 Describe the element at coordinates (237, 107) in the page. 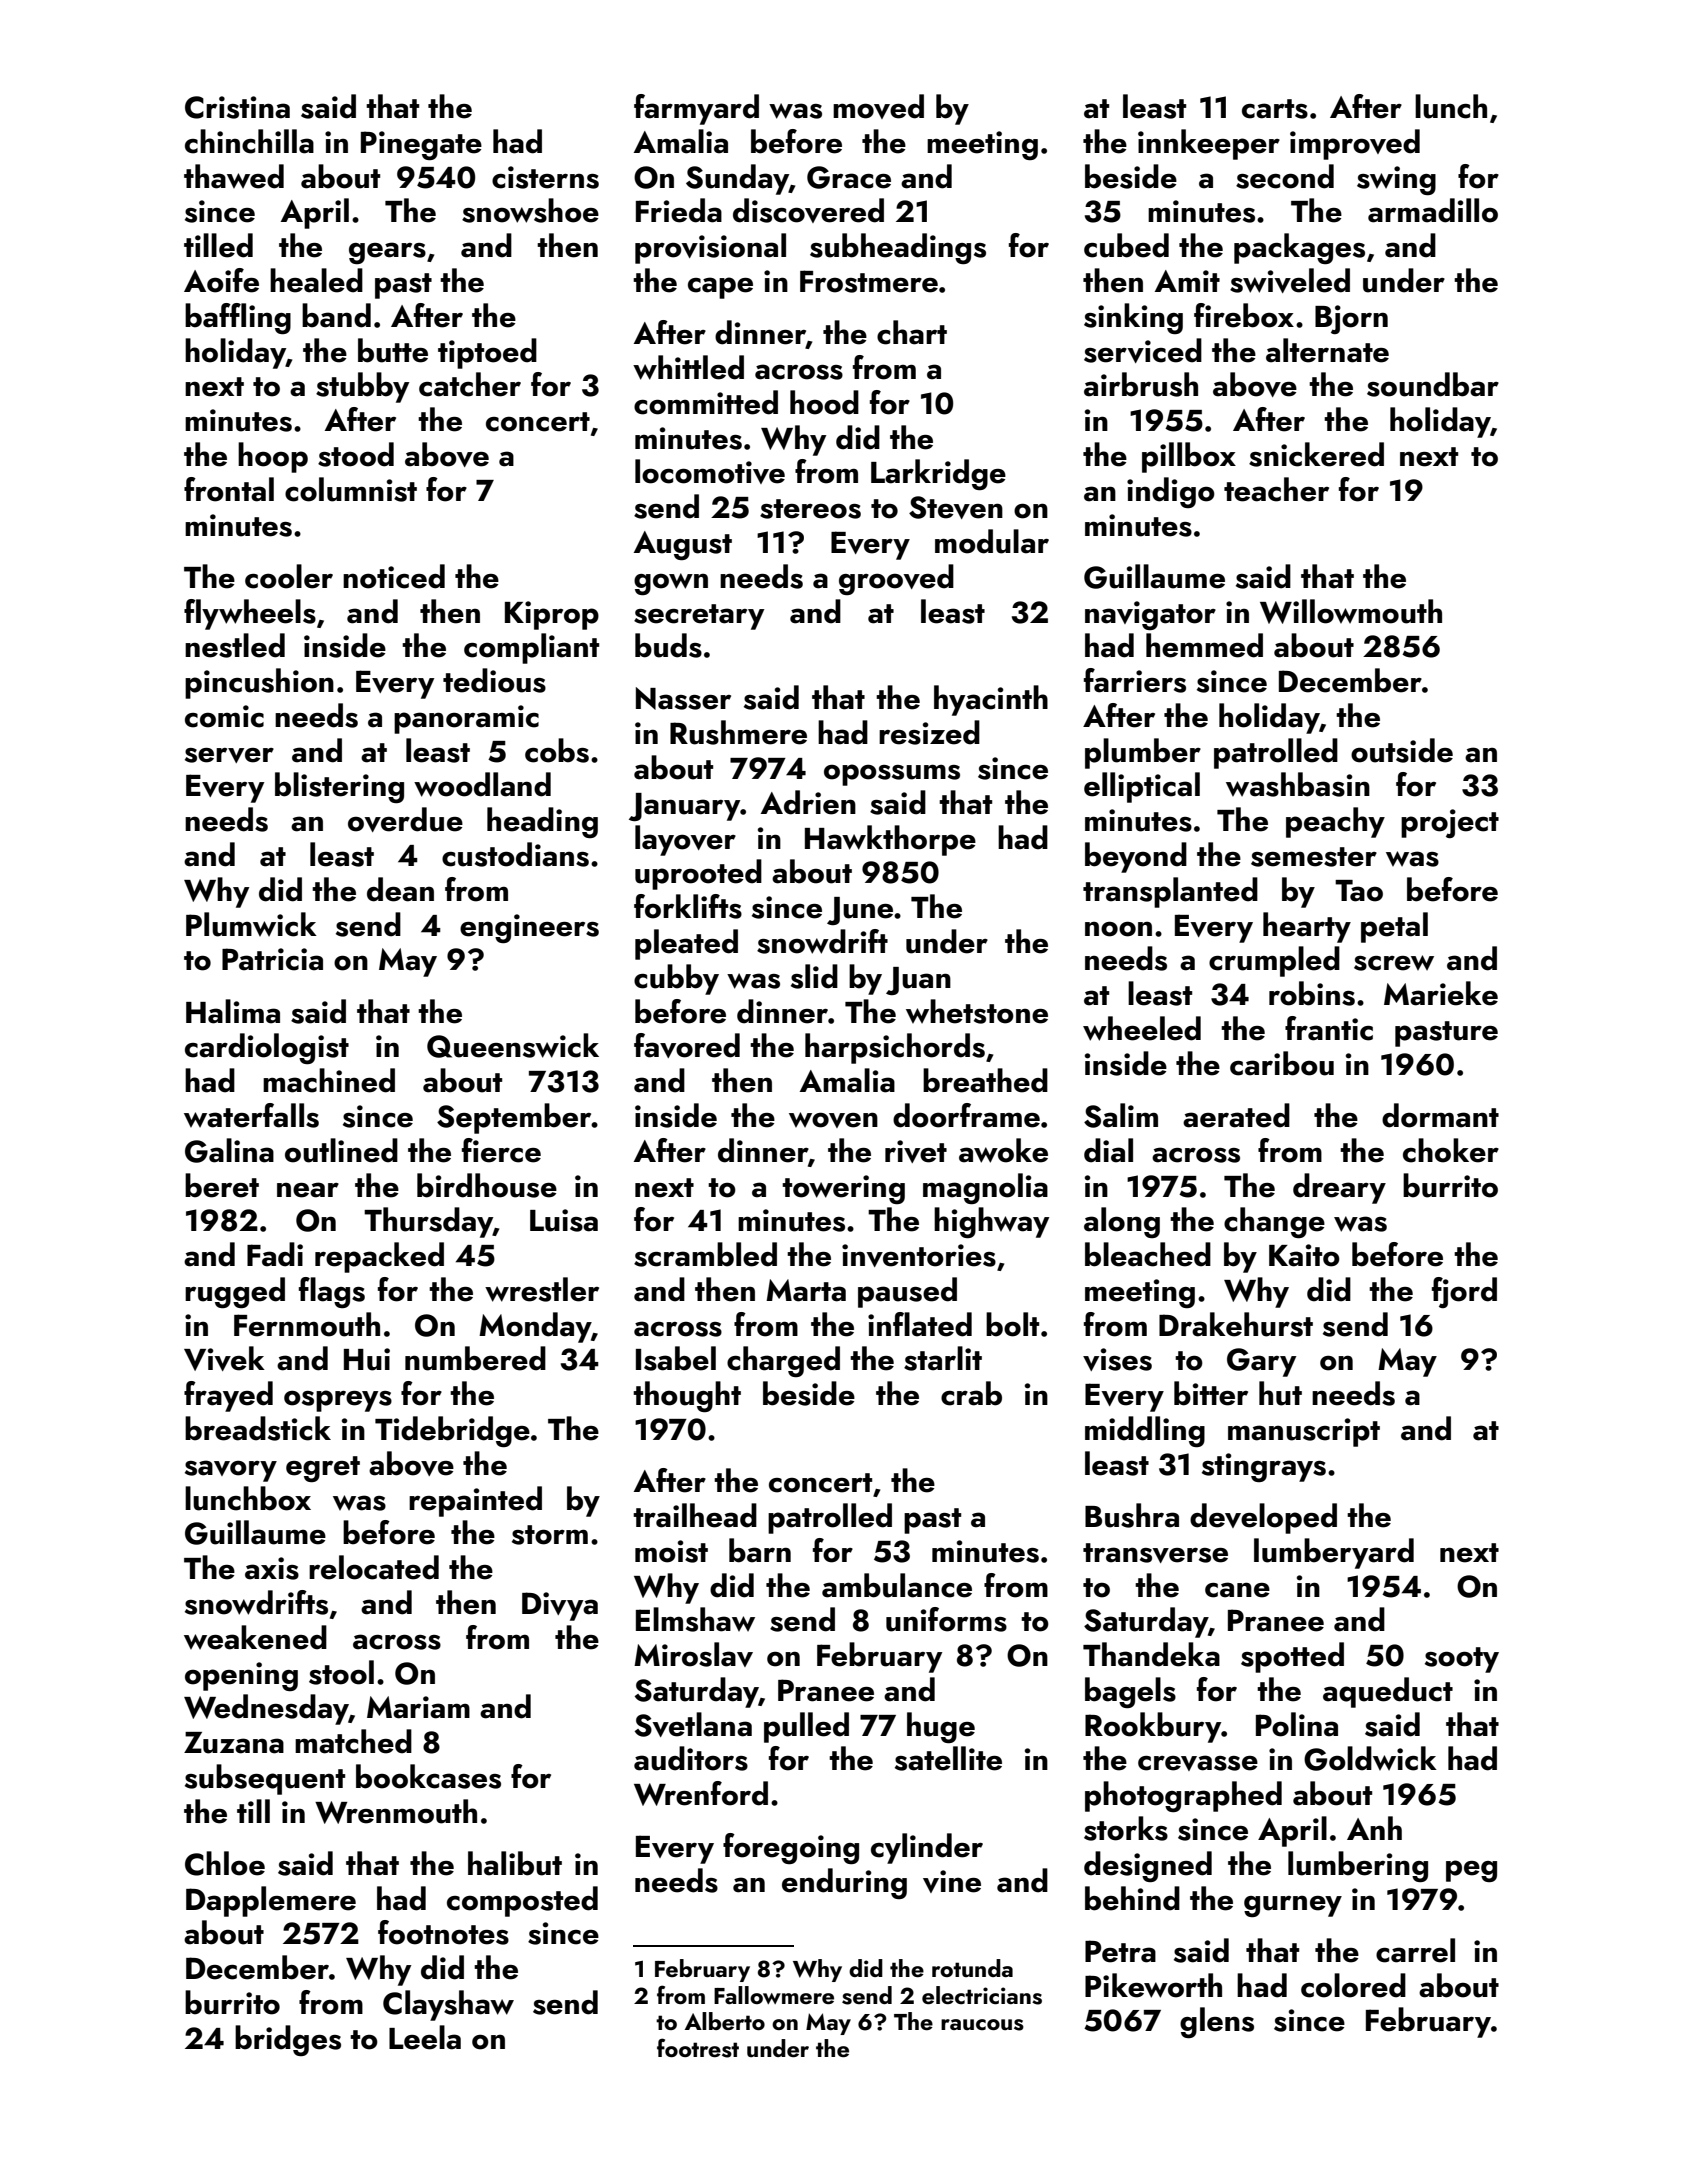

I see `Cristina` at that location.
